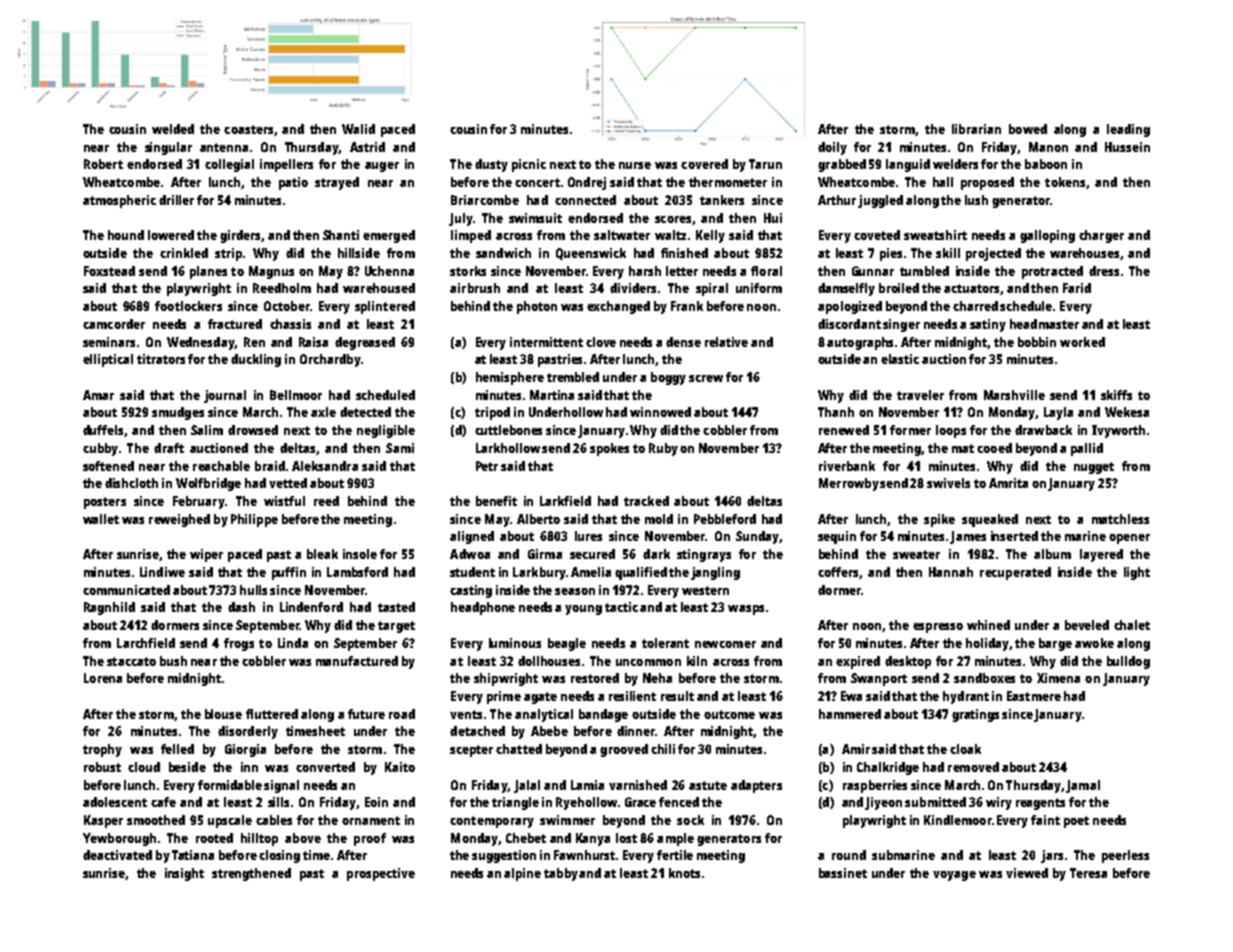 Image resolution: width=1233 pixels, height=952 pixels. Describe the element at coordinates (270, 466) in the screenshot. I see `braid` at that location.
